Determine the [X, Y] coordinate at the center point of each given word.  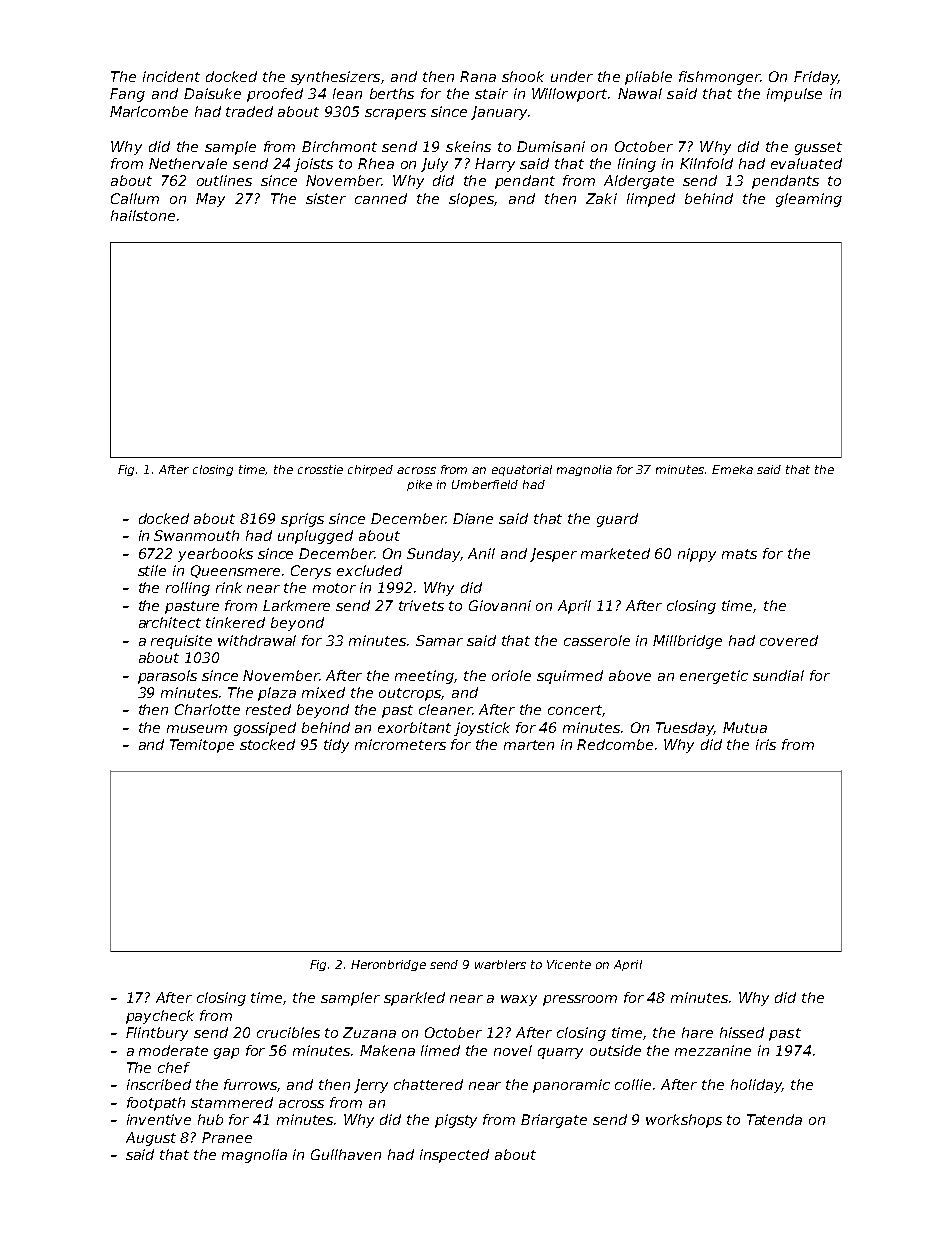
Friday [816, 78]
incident [171, 76]
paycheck [160, 1017]
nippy [697, 555]
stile [152, 570]
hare [697, 1032]
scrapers [395, 114]
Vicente [569, 964]
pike [419, 485]
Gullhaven [346, 1154]
